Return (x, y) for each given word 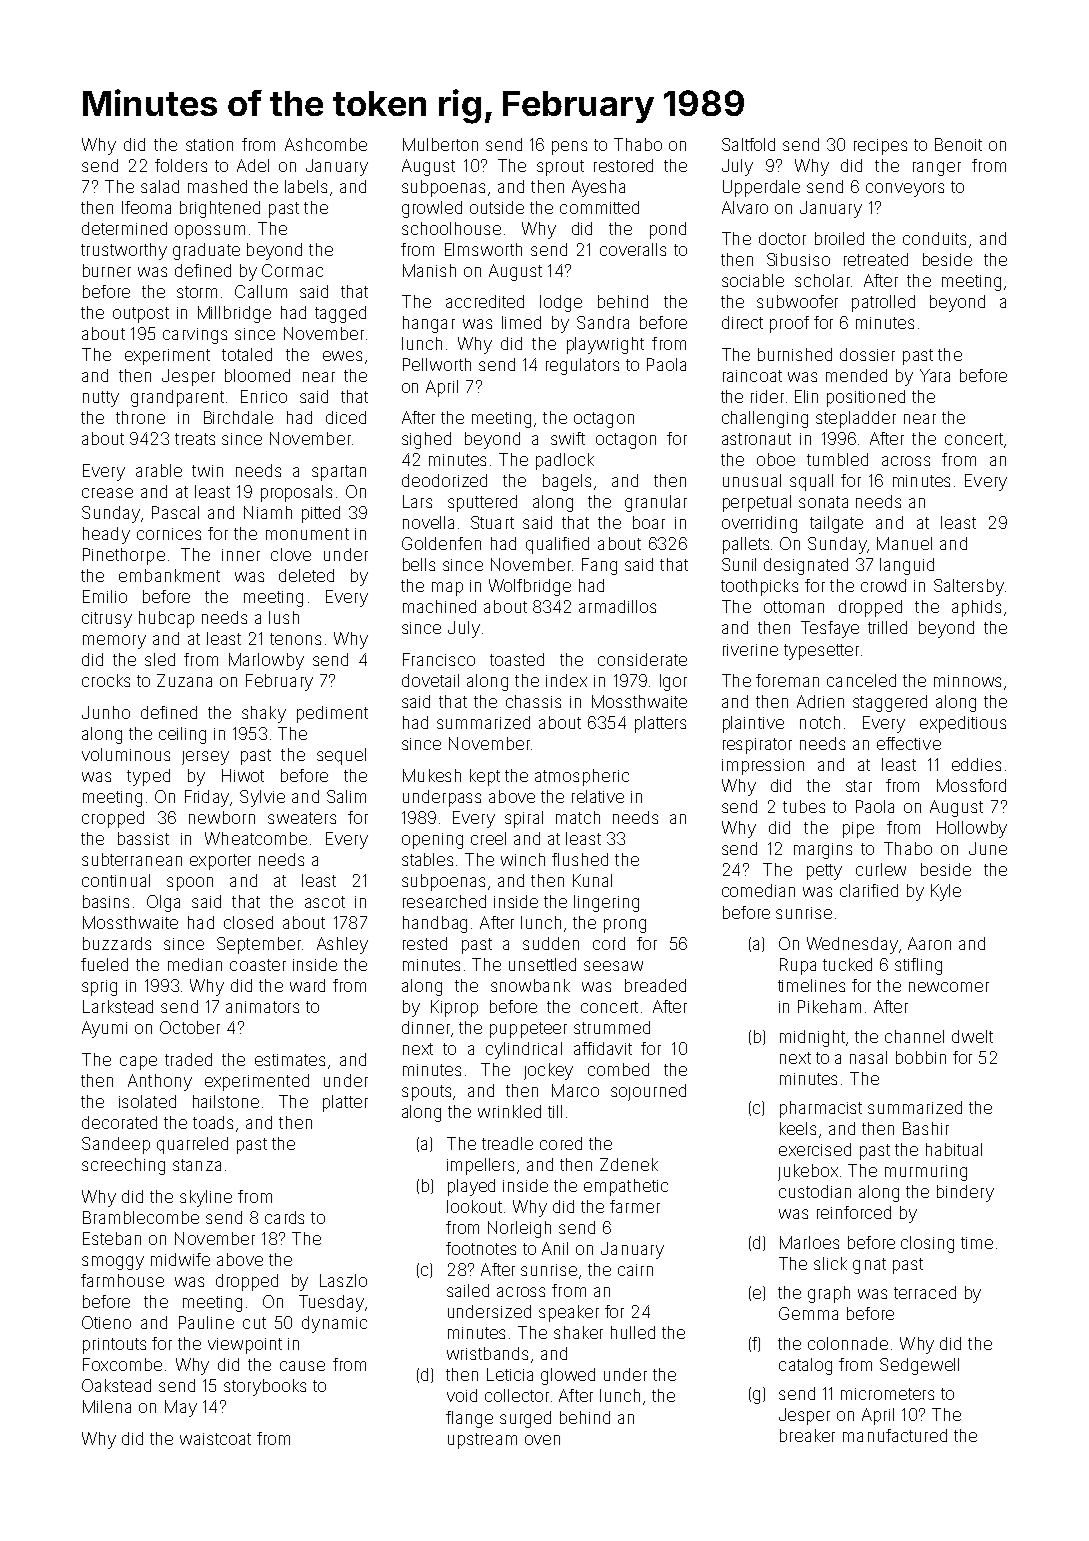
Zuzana (184, 680)
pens (569, 148)
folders (181, 165)
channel (914, 1036)
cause (302, 1366)
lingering (606, 903)
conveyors (905, 190)
